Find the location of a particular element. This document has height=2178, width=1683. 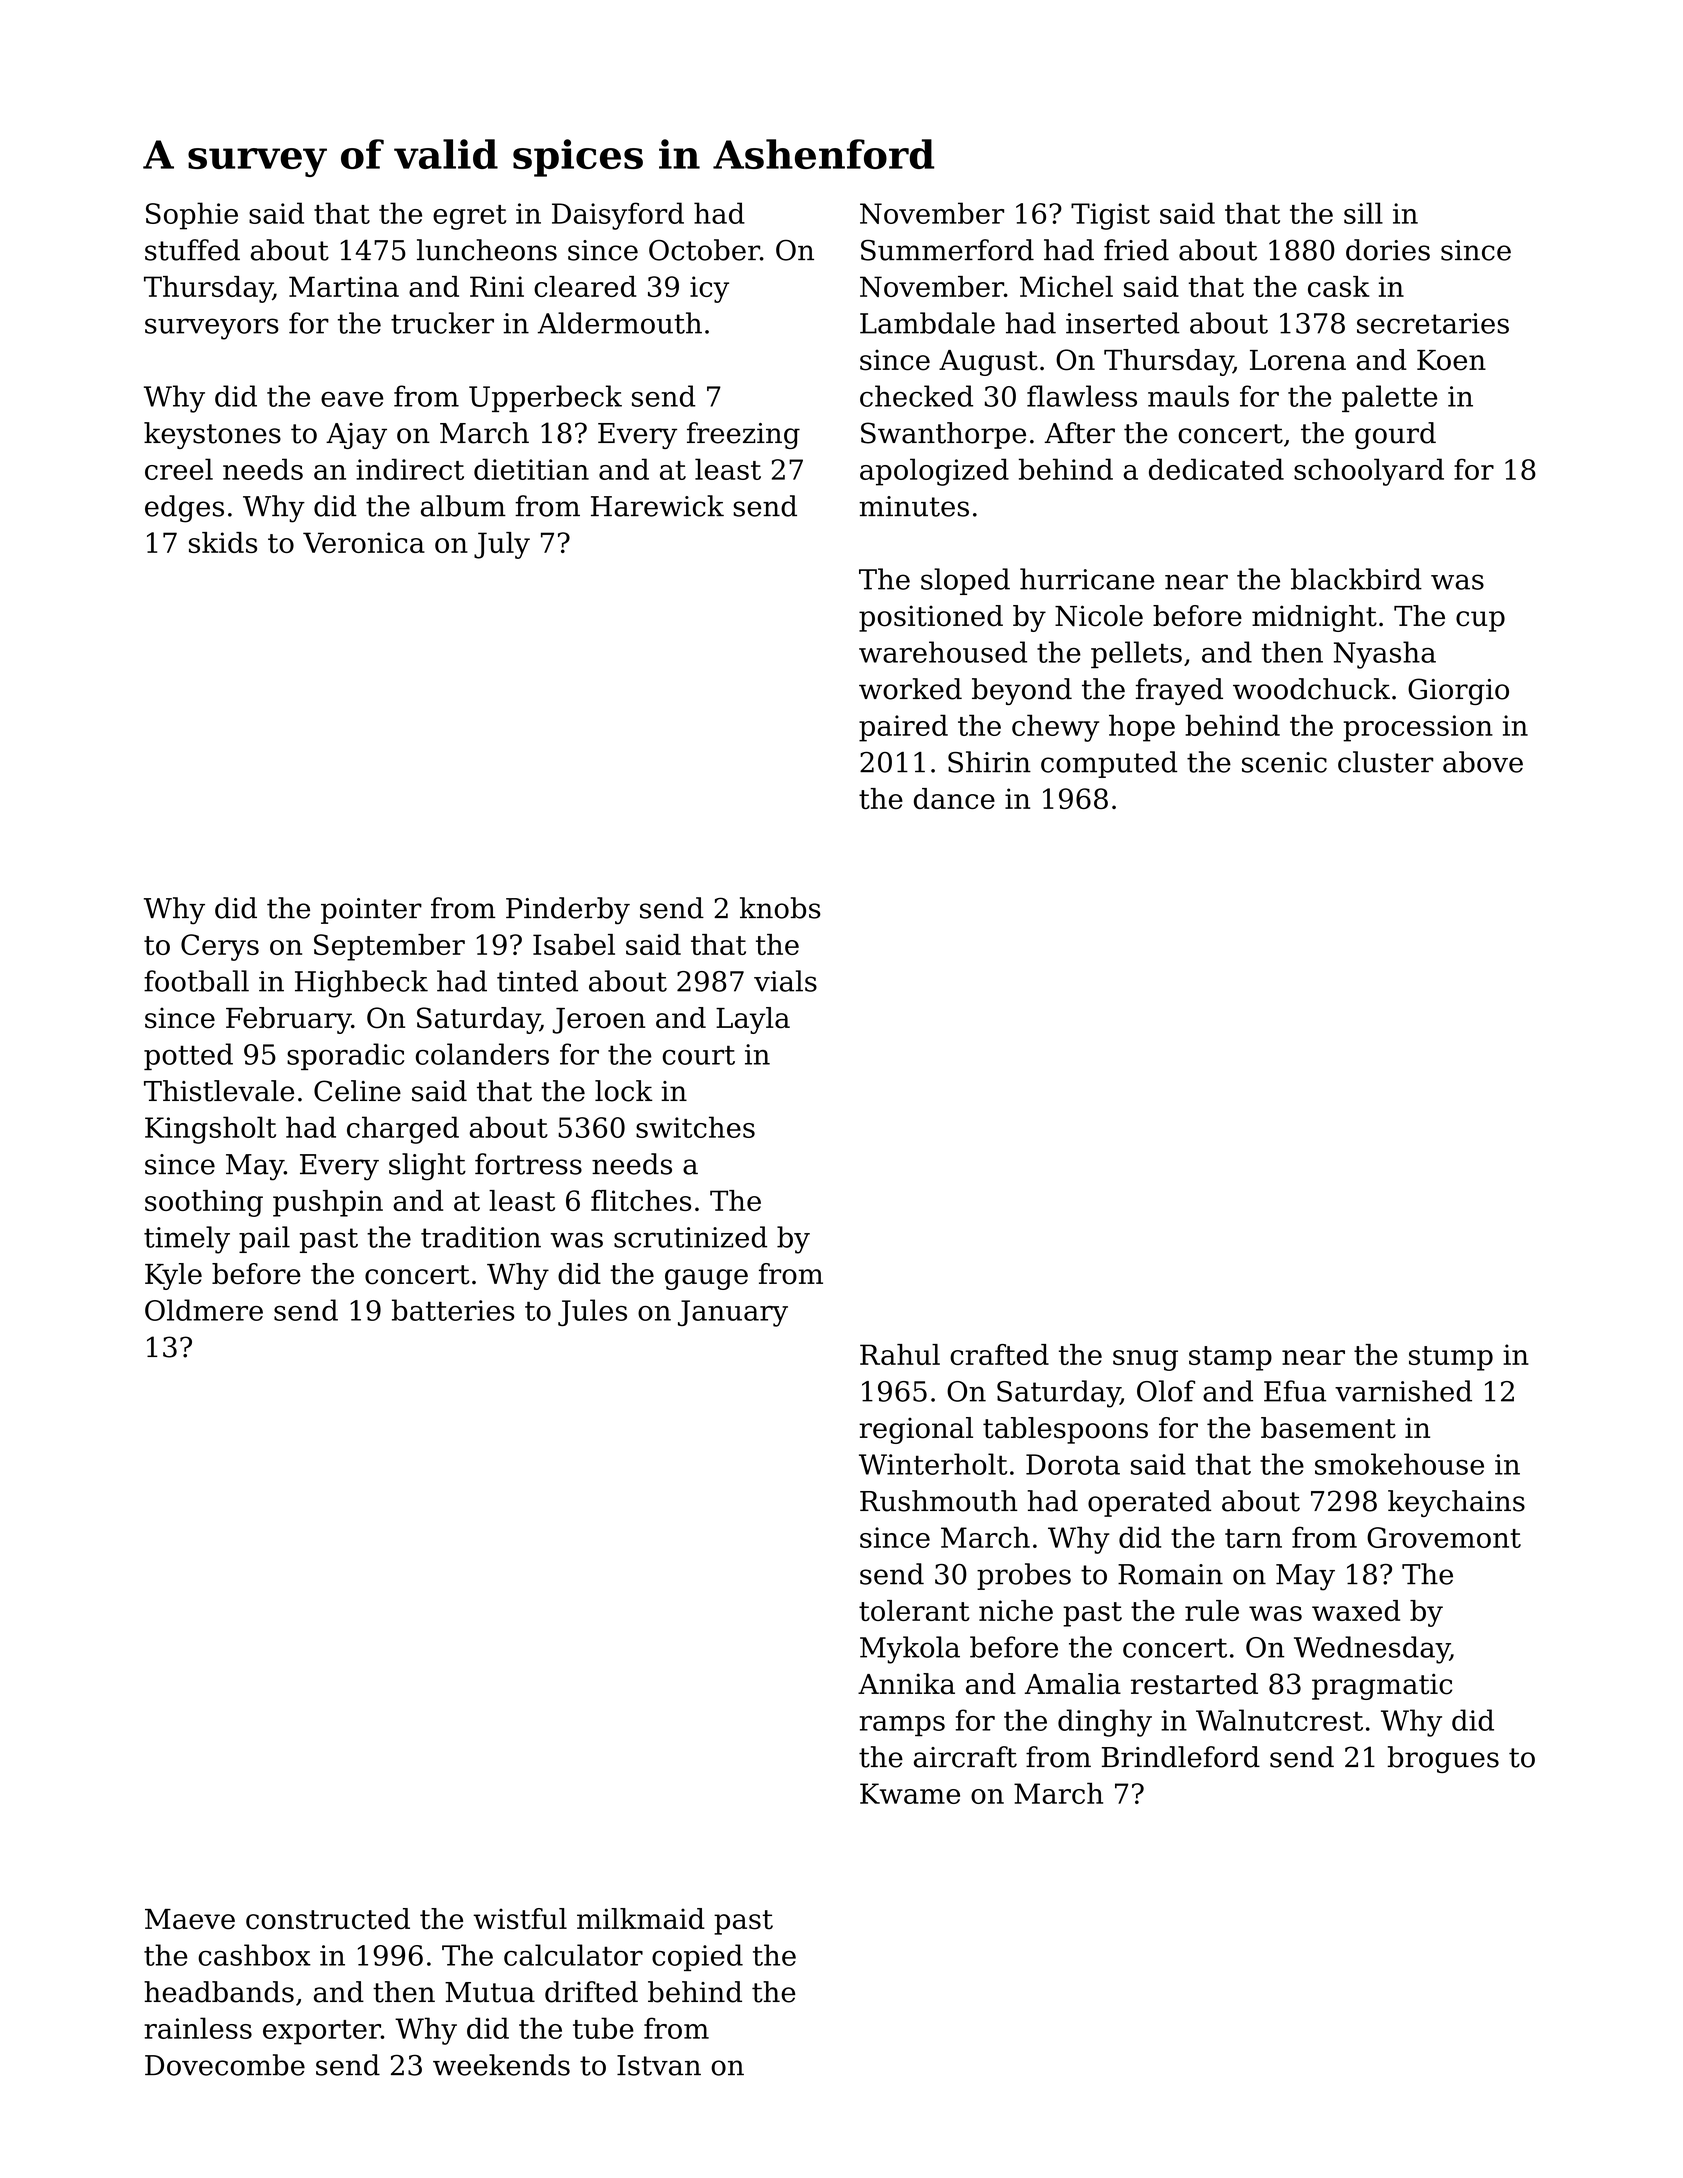

Daisyford is located at coordinates (618, 216).
